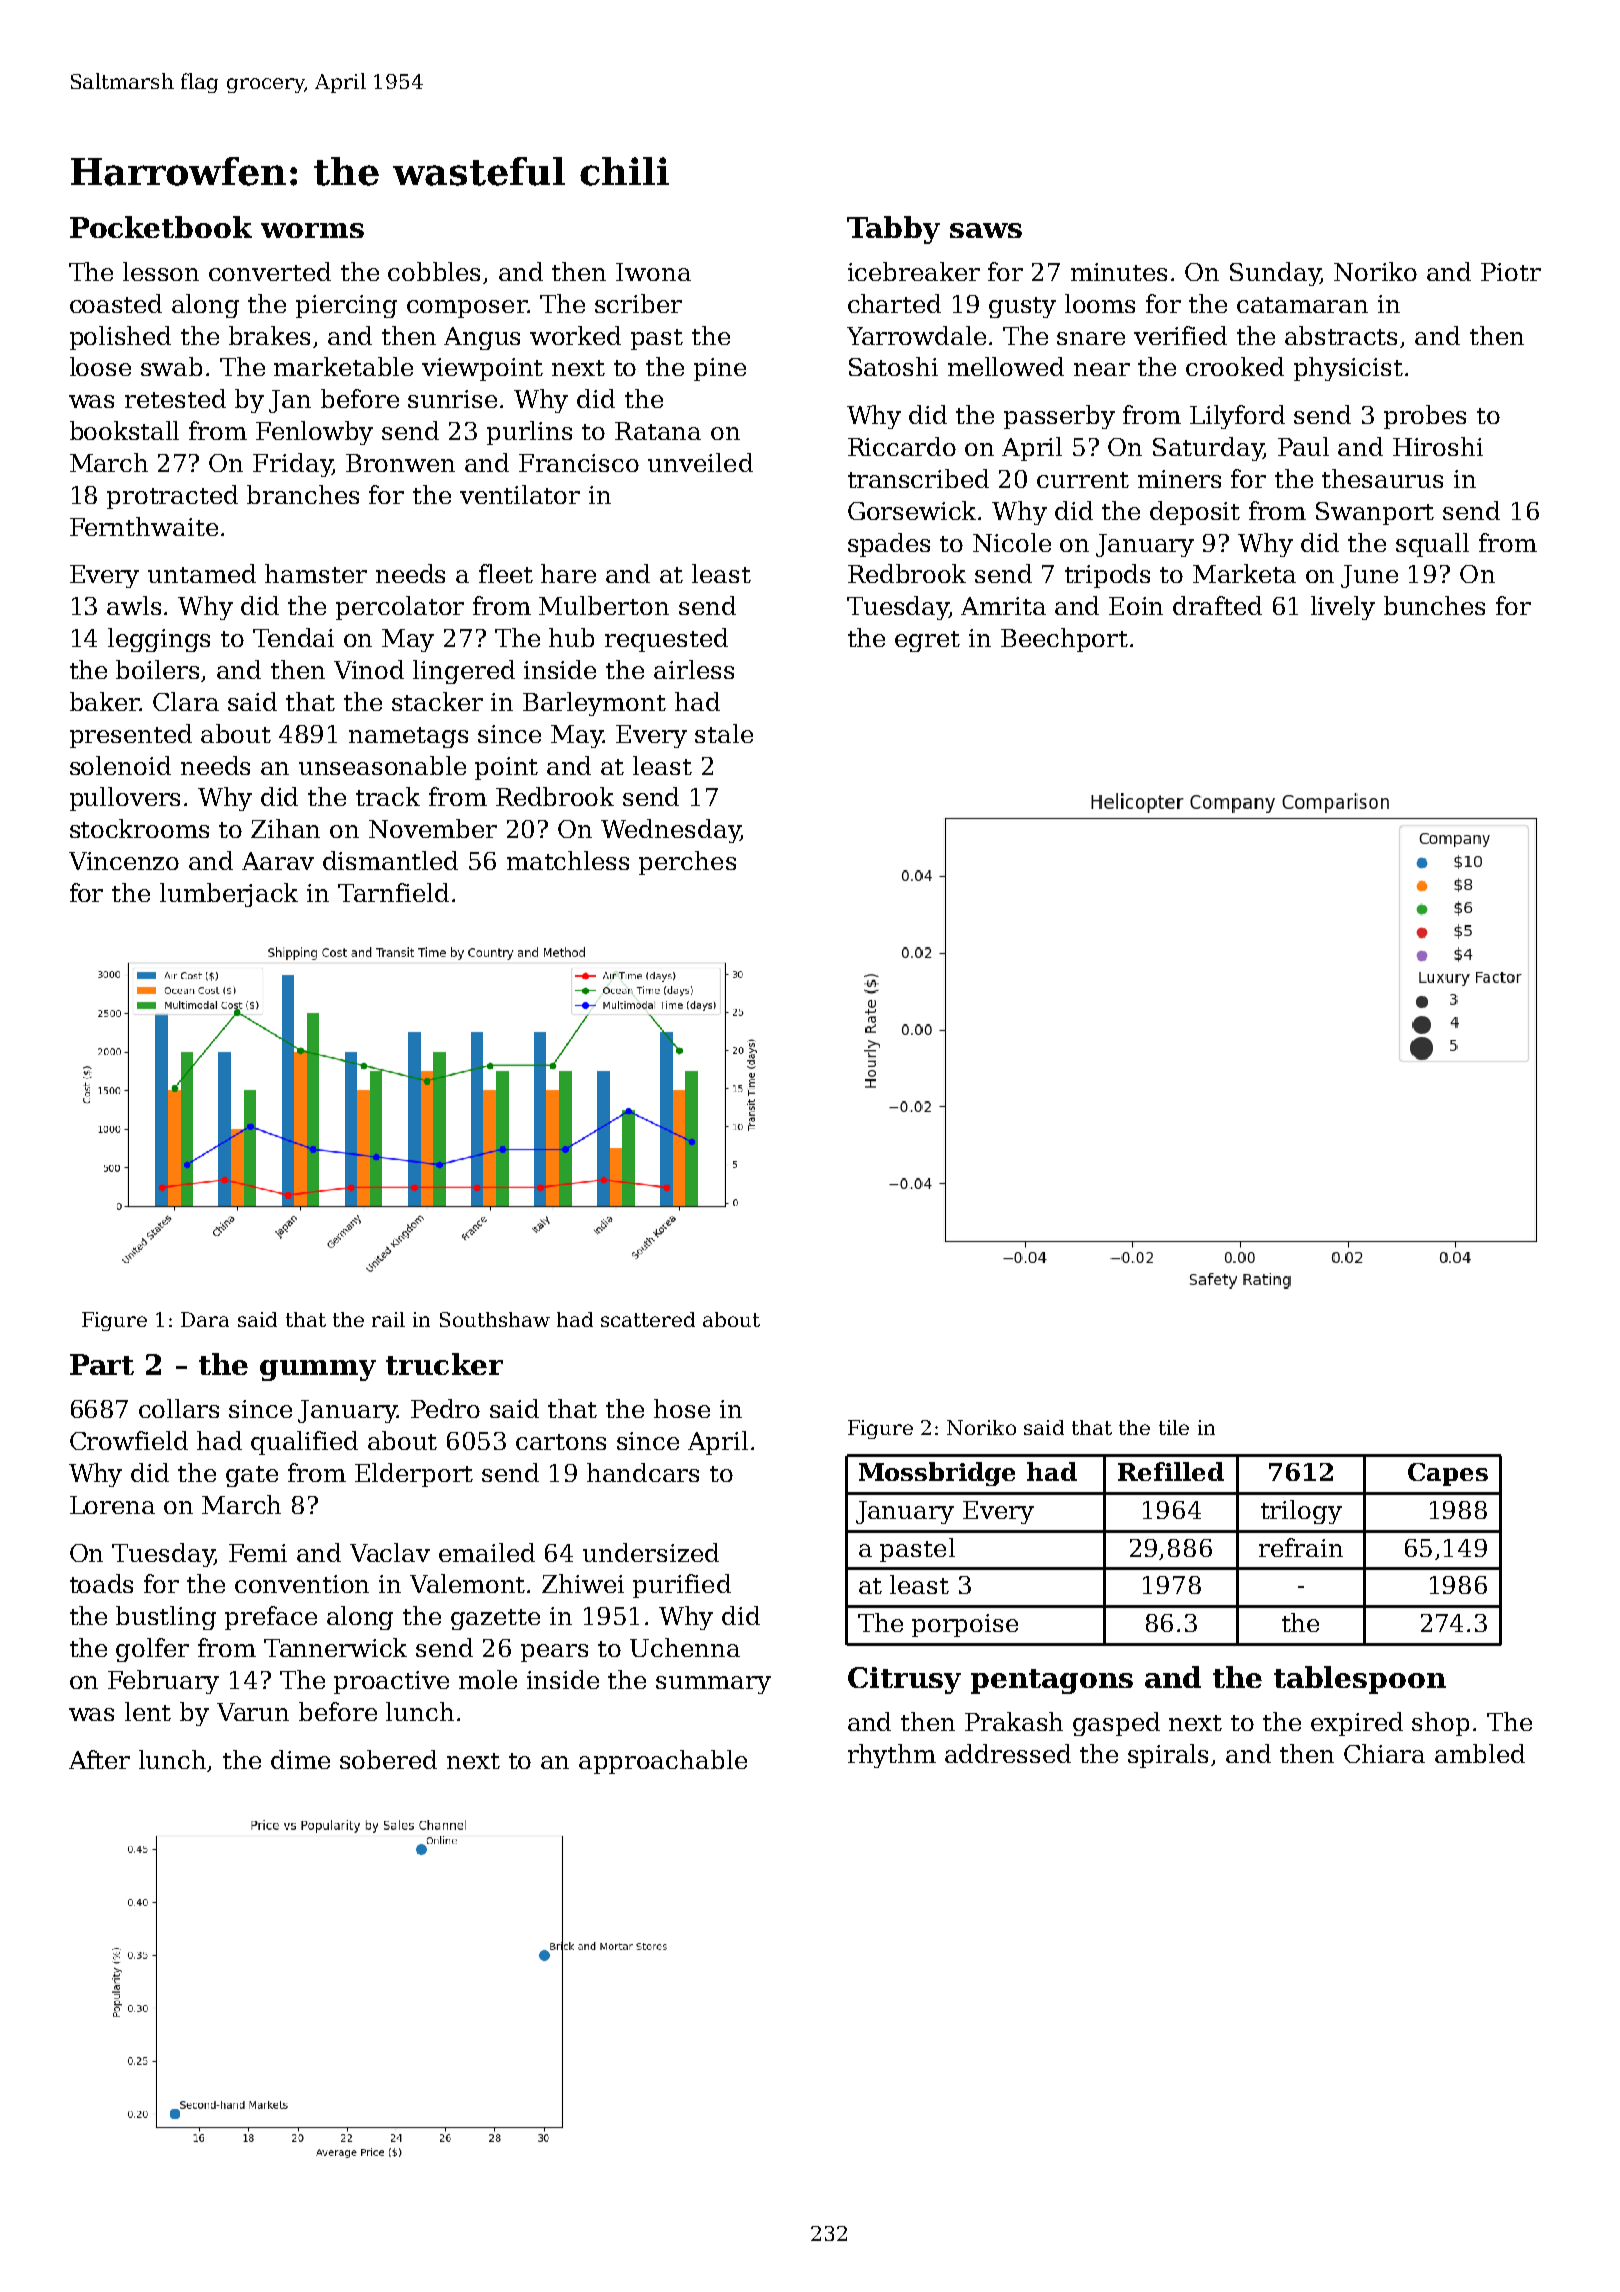 The width and height of the screenshot is (1620, 2292). Describe the element at coordinates (229, 895) in the screenshot. I see `lumberjack` at that location.
